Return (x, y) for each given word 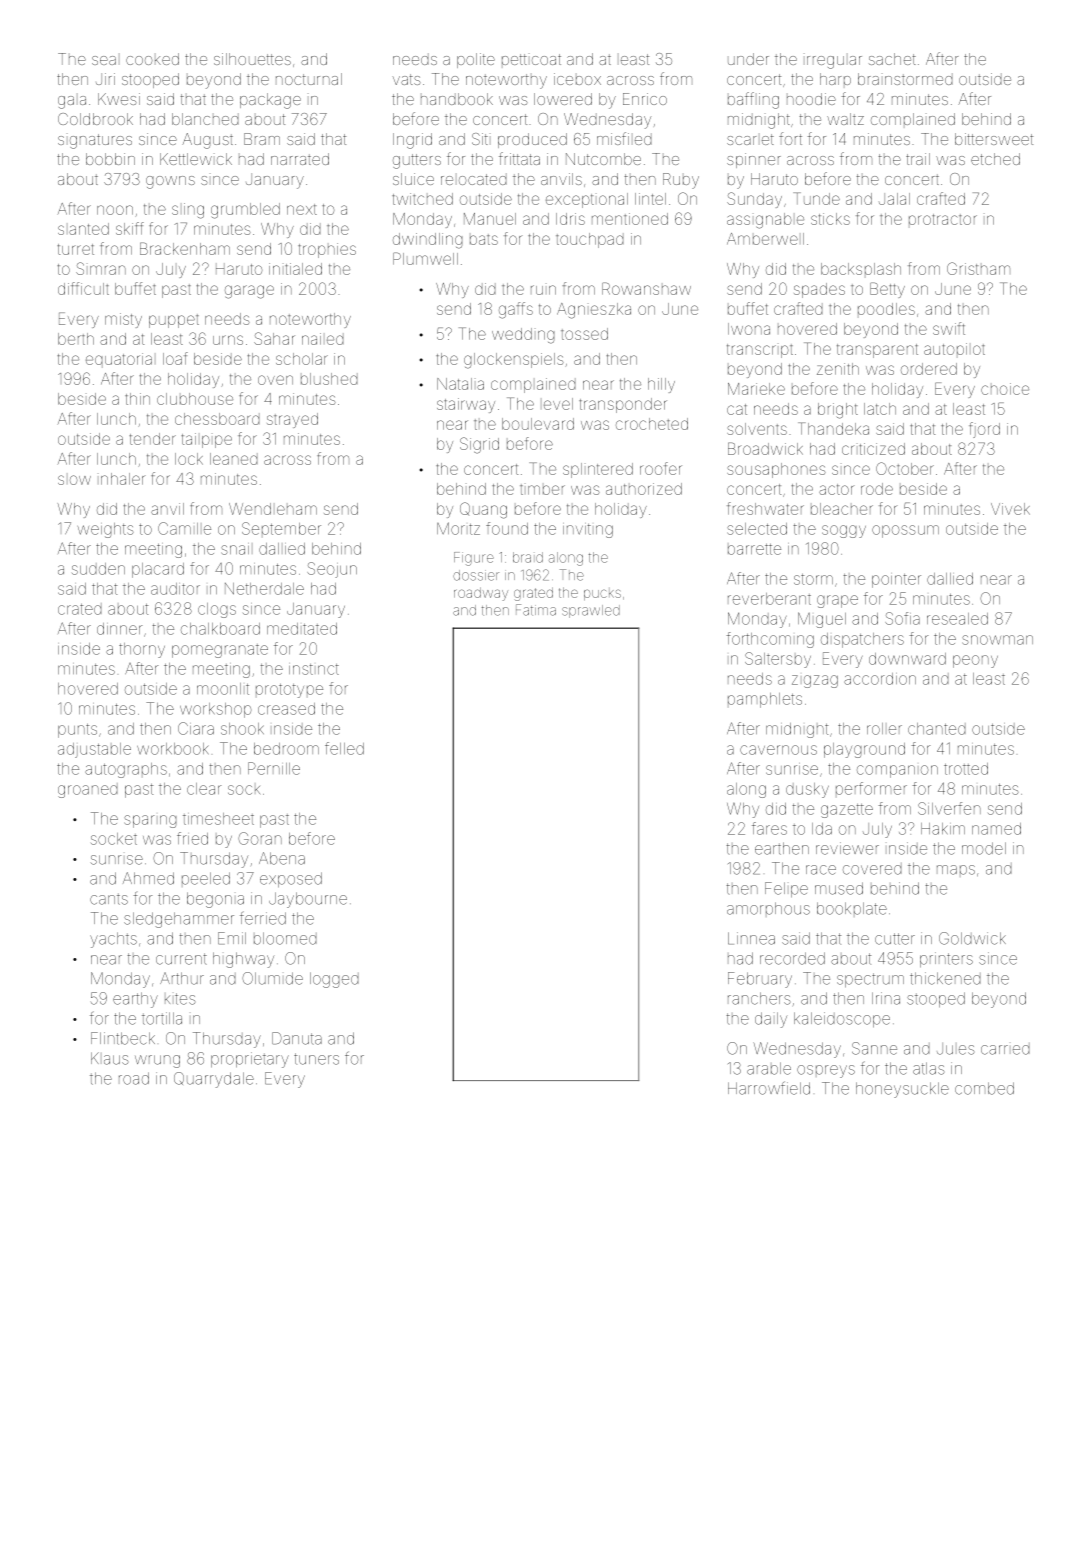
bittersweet (994, 139)
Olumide (272, 978)
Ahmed (148, 878)
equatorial (119, 360)
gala (72, 102)
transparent (877, 351)
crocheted (652, 424)
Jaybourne (308, 900)
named (996, 829)
